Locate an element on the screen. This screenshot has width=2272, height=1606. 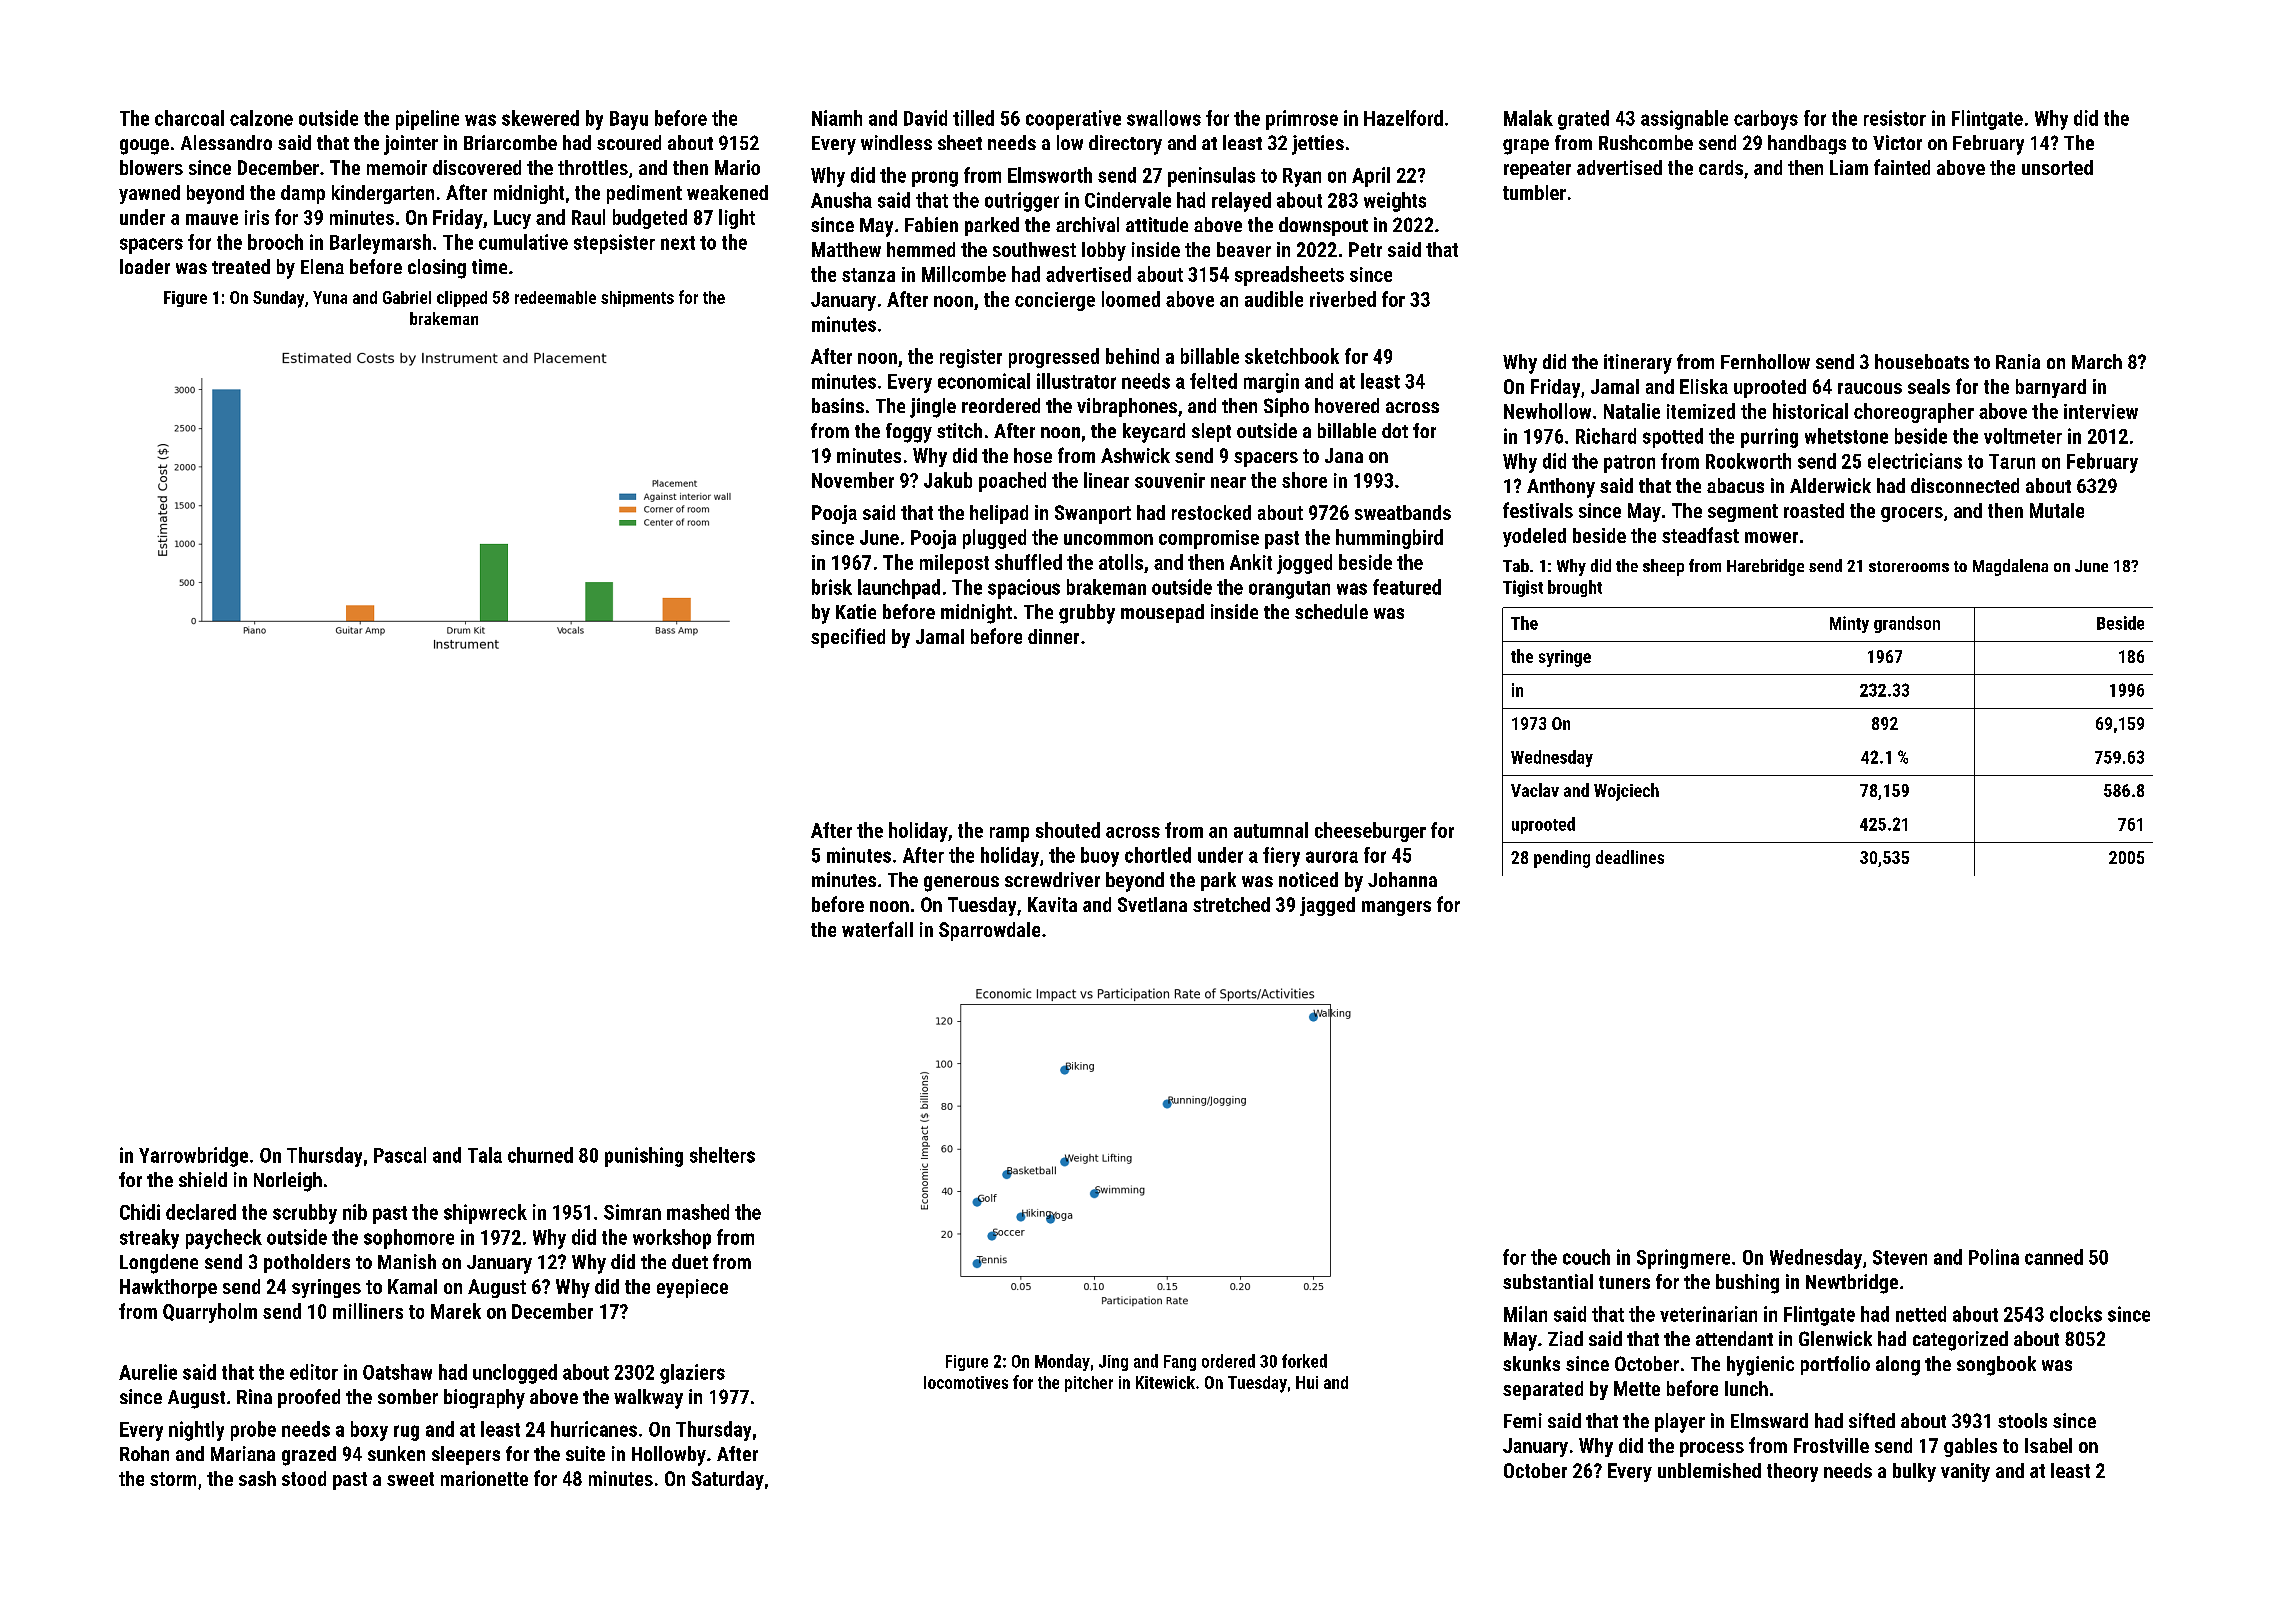
Tala is located at coordinates (485, 1155).
